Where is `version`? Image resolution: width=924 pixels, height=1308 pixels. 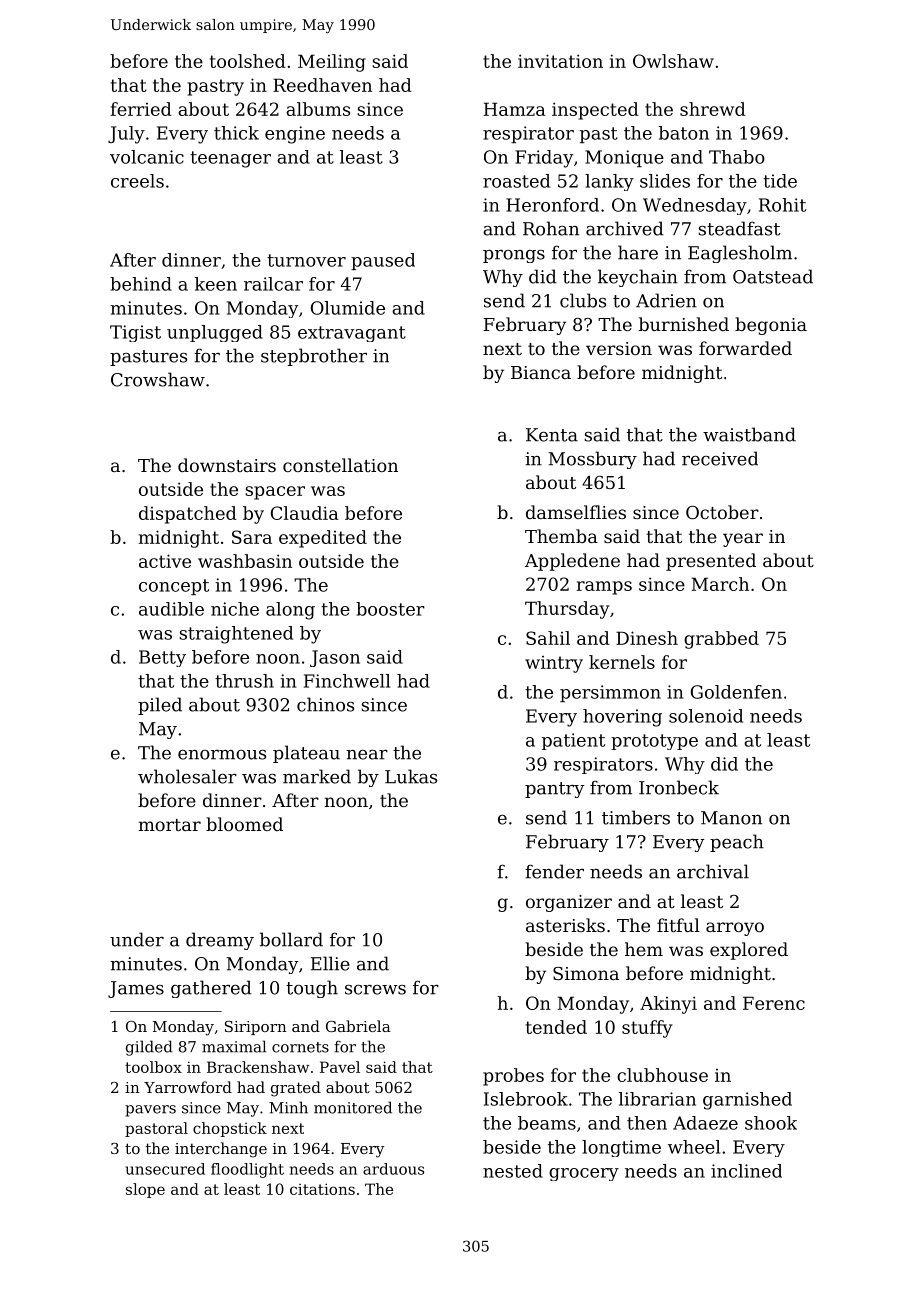 version is located at coordinates (619, 348).
